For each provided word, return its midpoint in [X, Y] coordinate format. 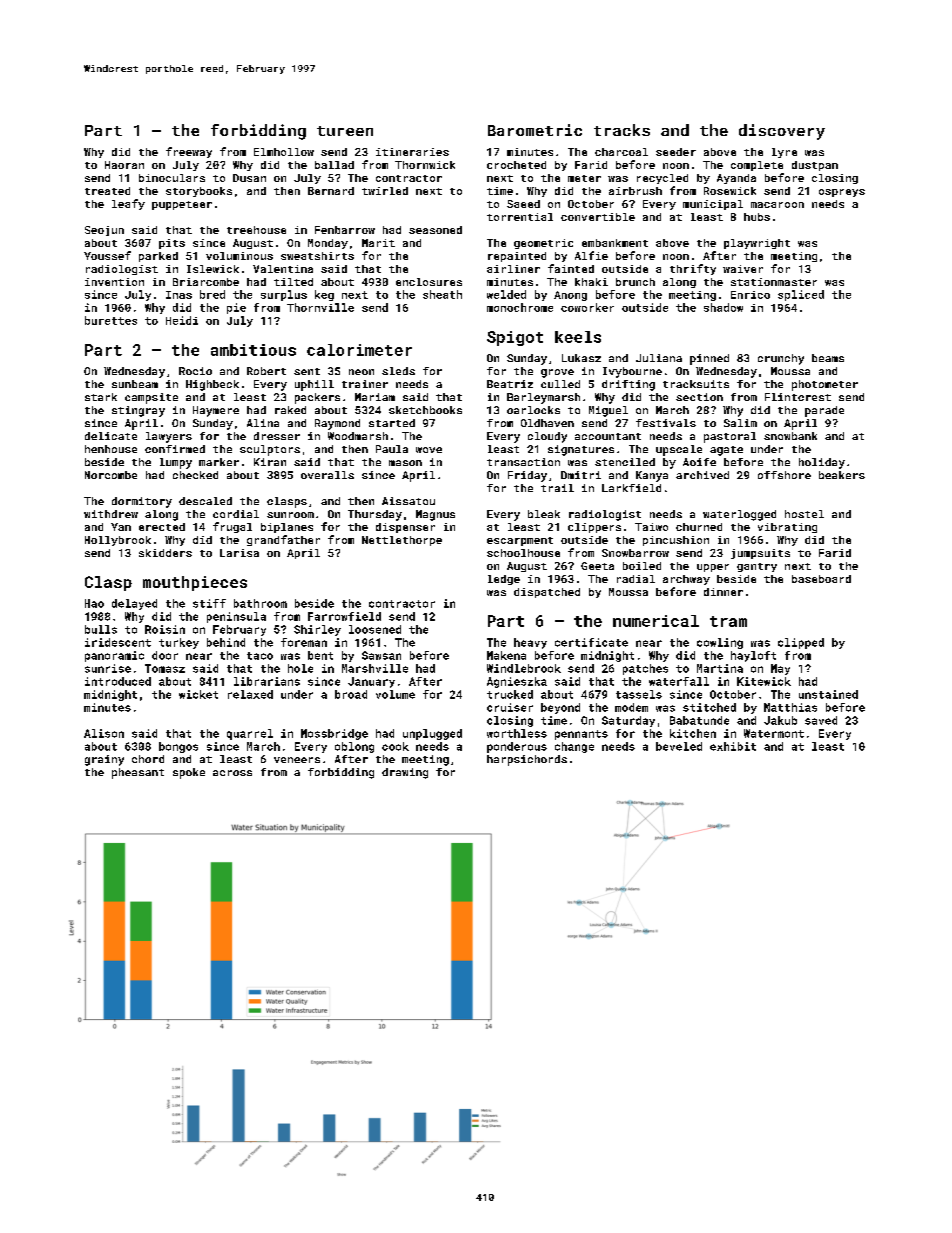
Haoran [124, 165]
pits [172, 244]
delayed [134, 604]
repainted [517, 257]
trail [557, 488]
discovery [782, 132]
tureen [345, 131]
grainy [104, 760]
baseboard [821, 579]
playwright [757, 244]
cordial [236, 514]
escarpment [520, 541]
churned [699, 527]
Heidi [182, 320]
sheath [442, 294]
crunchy [781, 359]
